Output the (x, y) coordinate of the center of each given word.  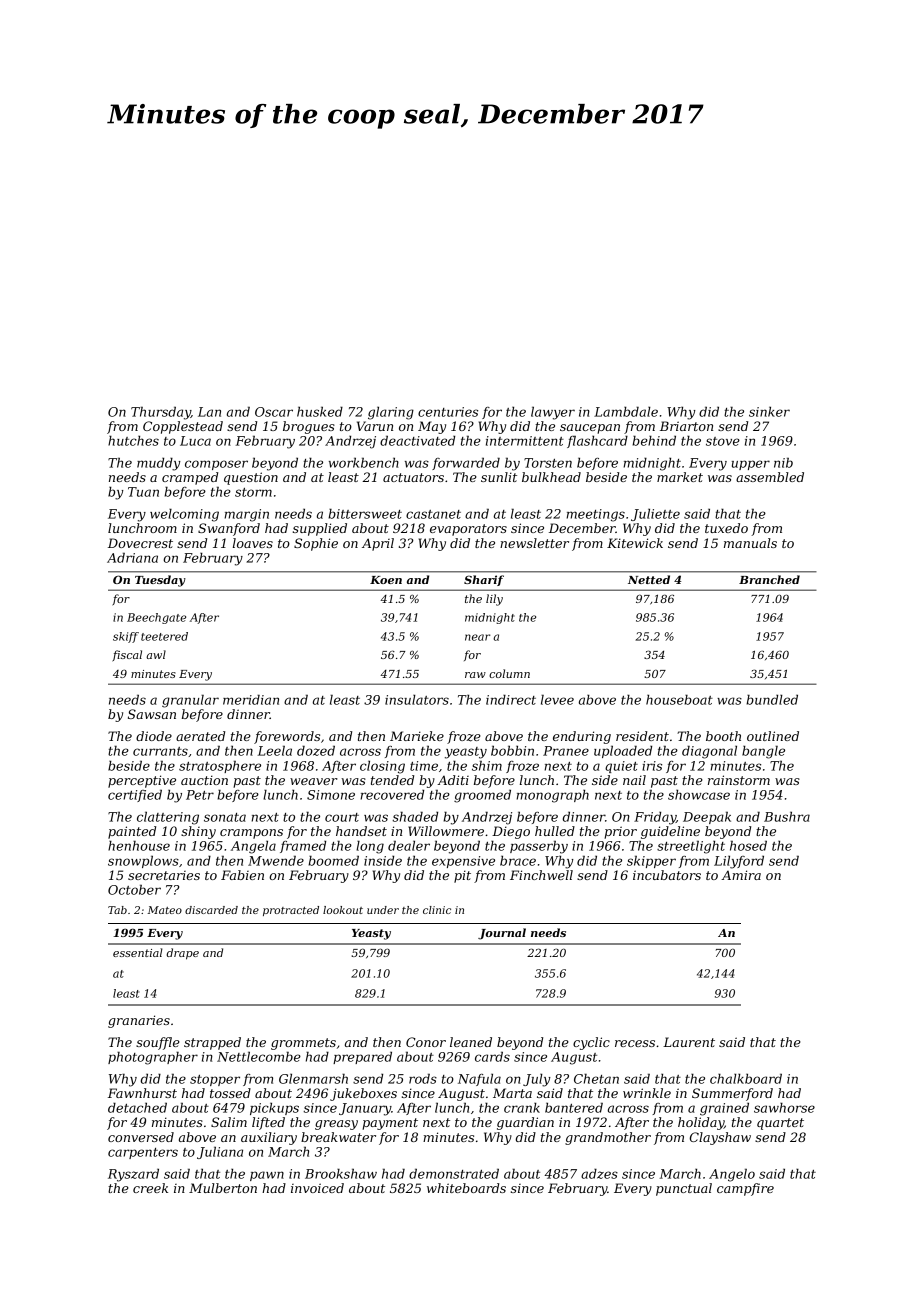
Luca (195, 441)
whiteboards (466, 1188)
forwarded (466, 463)
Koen (386, 580)
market (680, 477)
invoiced (317, 1188)
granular (190, 701)
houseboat (679, 699)
